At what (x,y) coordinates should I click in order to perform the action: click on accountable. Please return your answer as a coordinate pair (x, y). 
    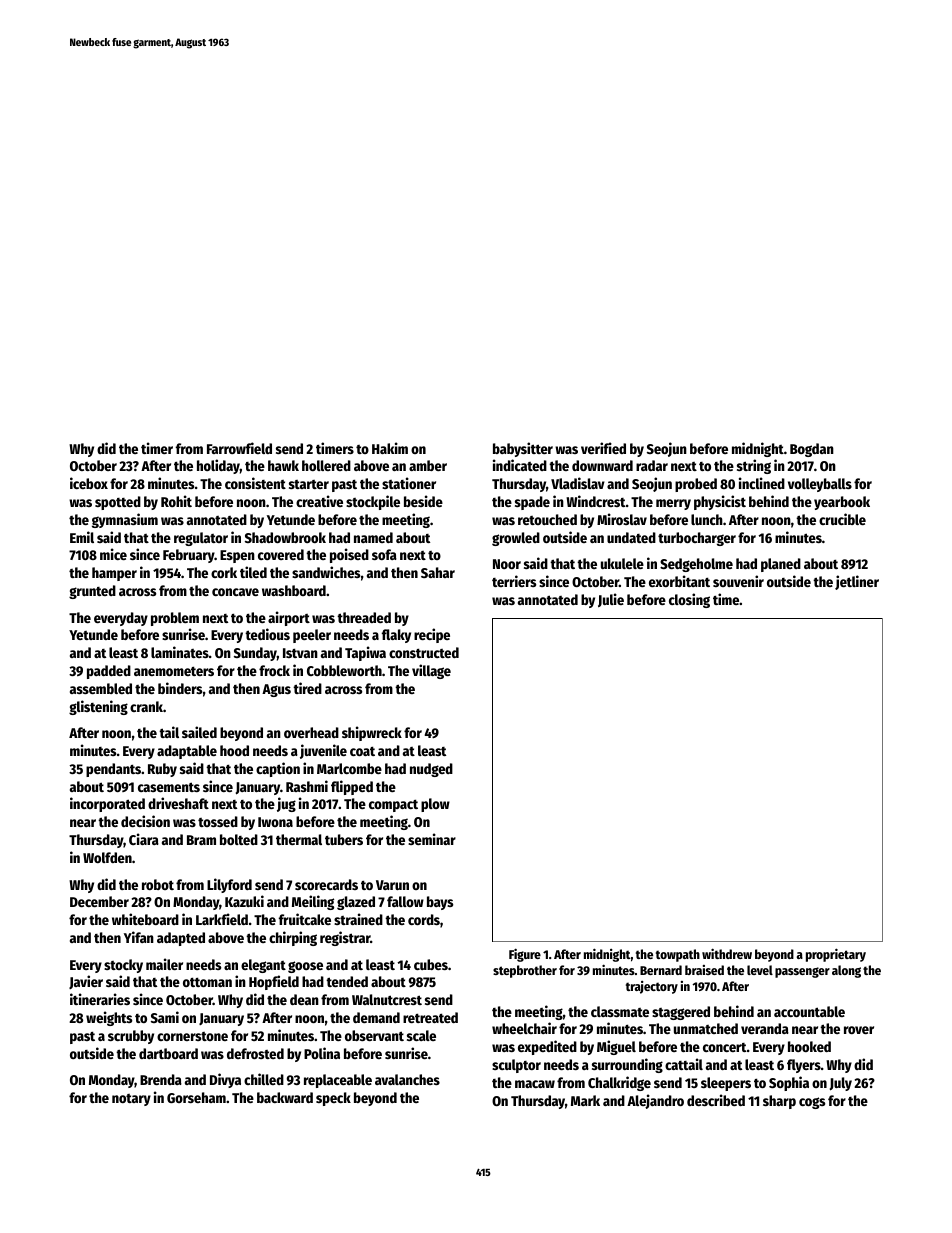
    Looking at the image, I should click on (809, 1011).
